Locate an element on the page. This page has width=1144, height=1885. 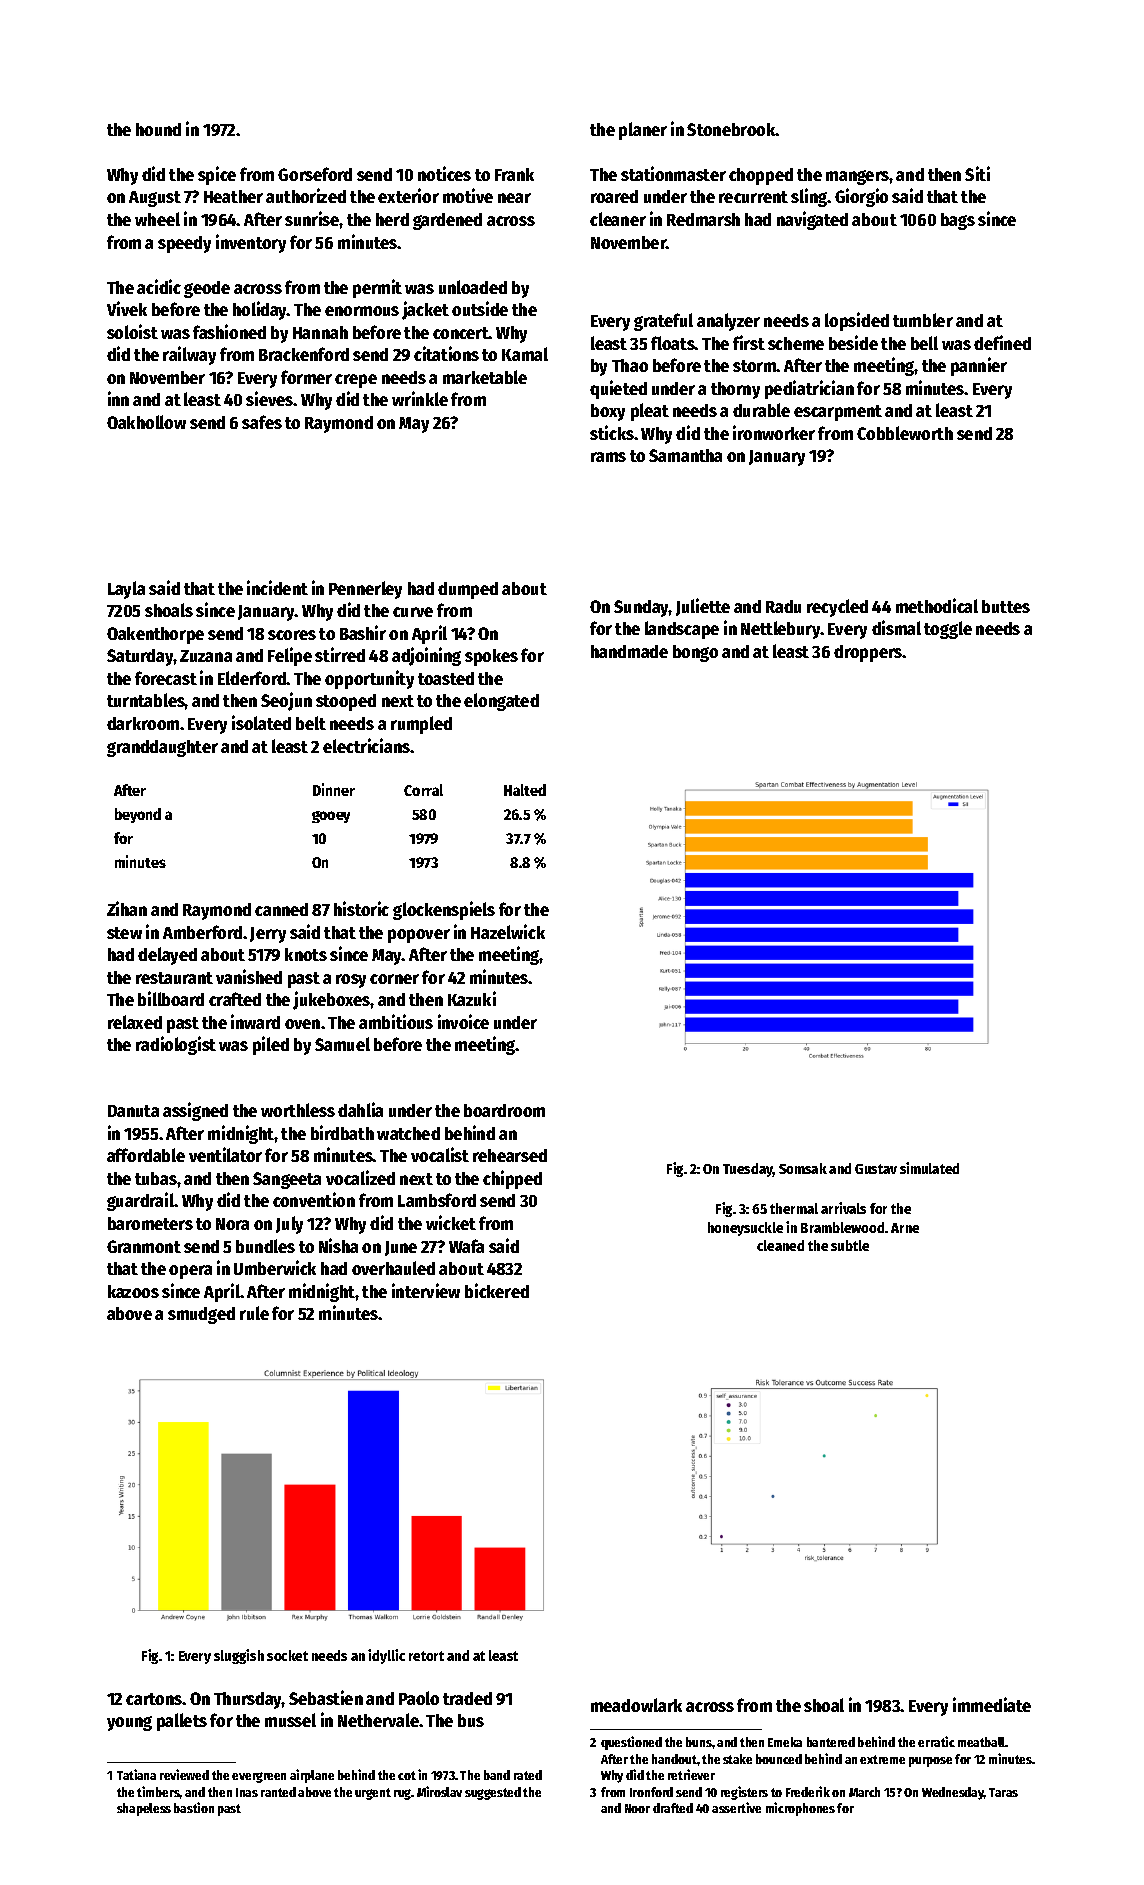
rams is located at coordinates (608, 457).
